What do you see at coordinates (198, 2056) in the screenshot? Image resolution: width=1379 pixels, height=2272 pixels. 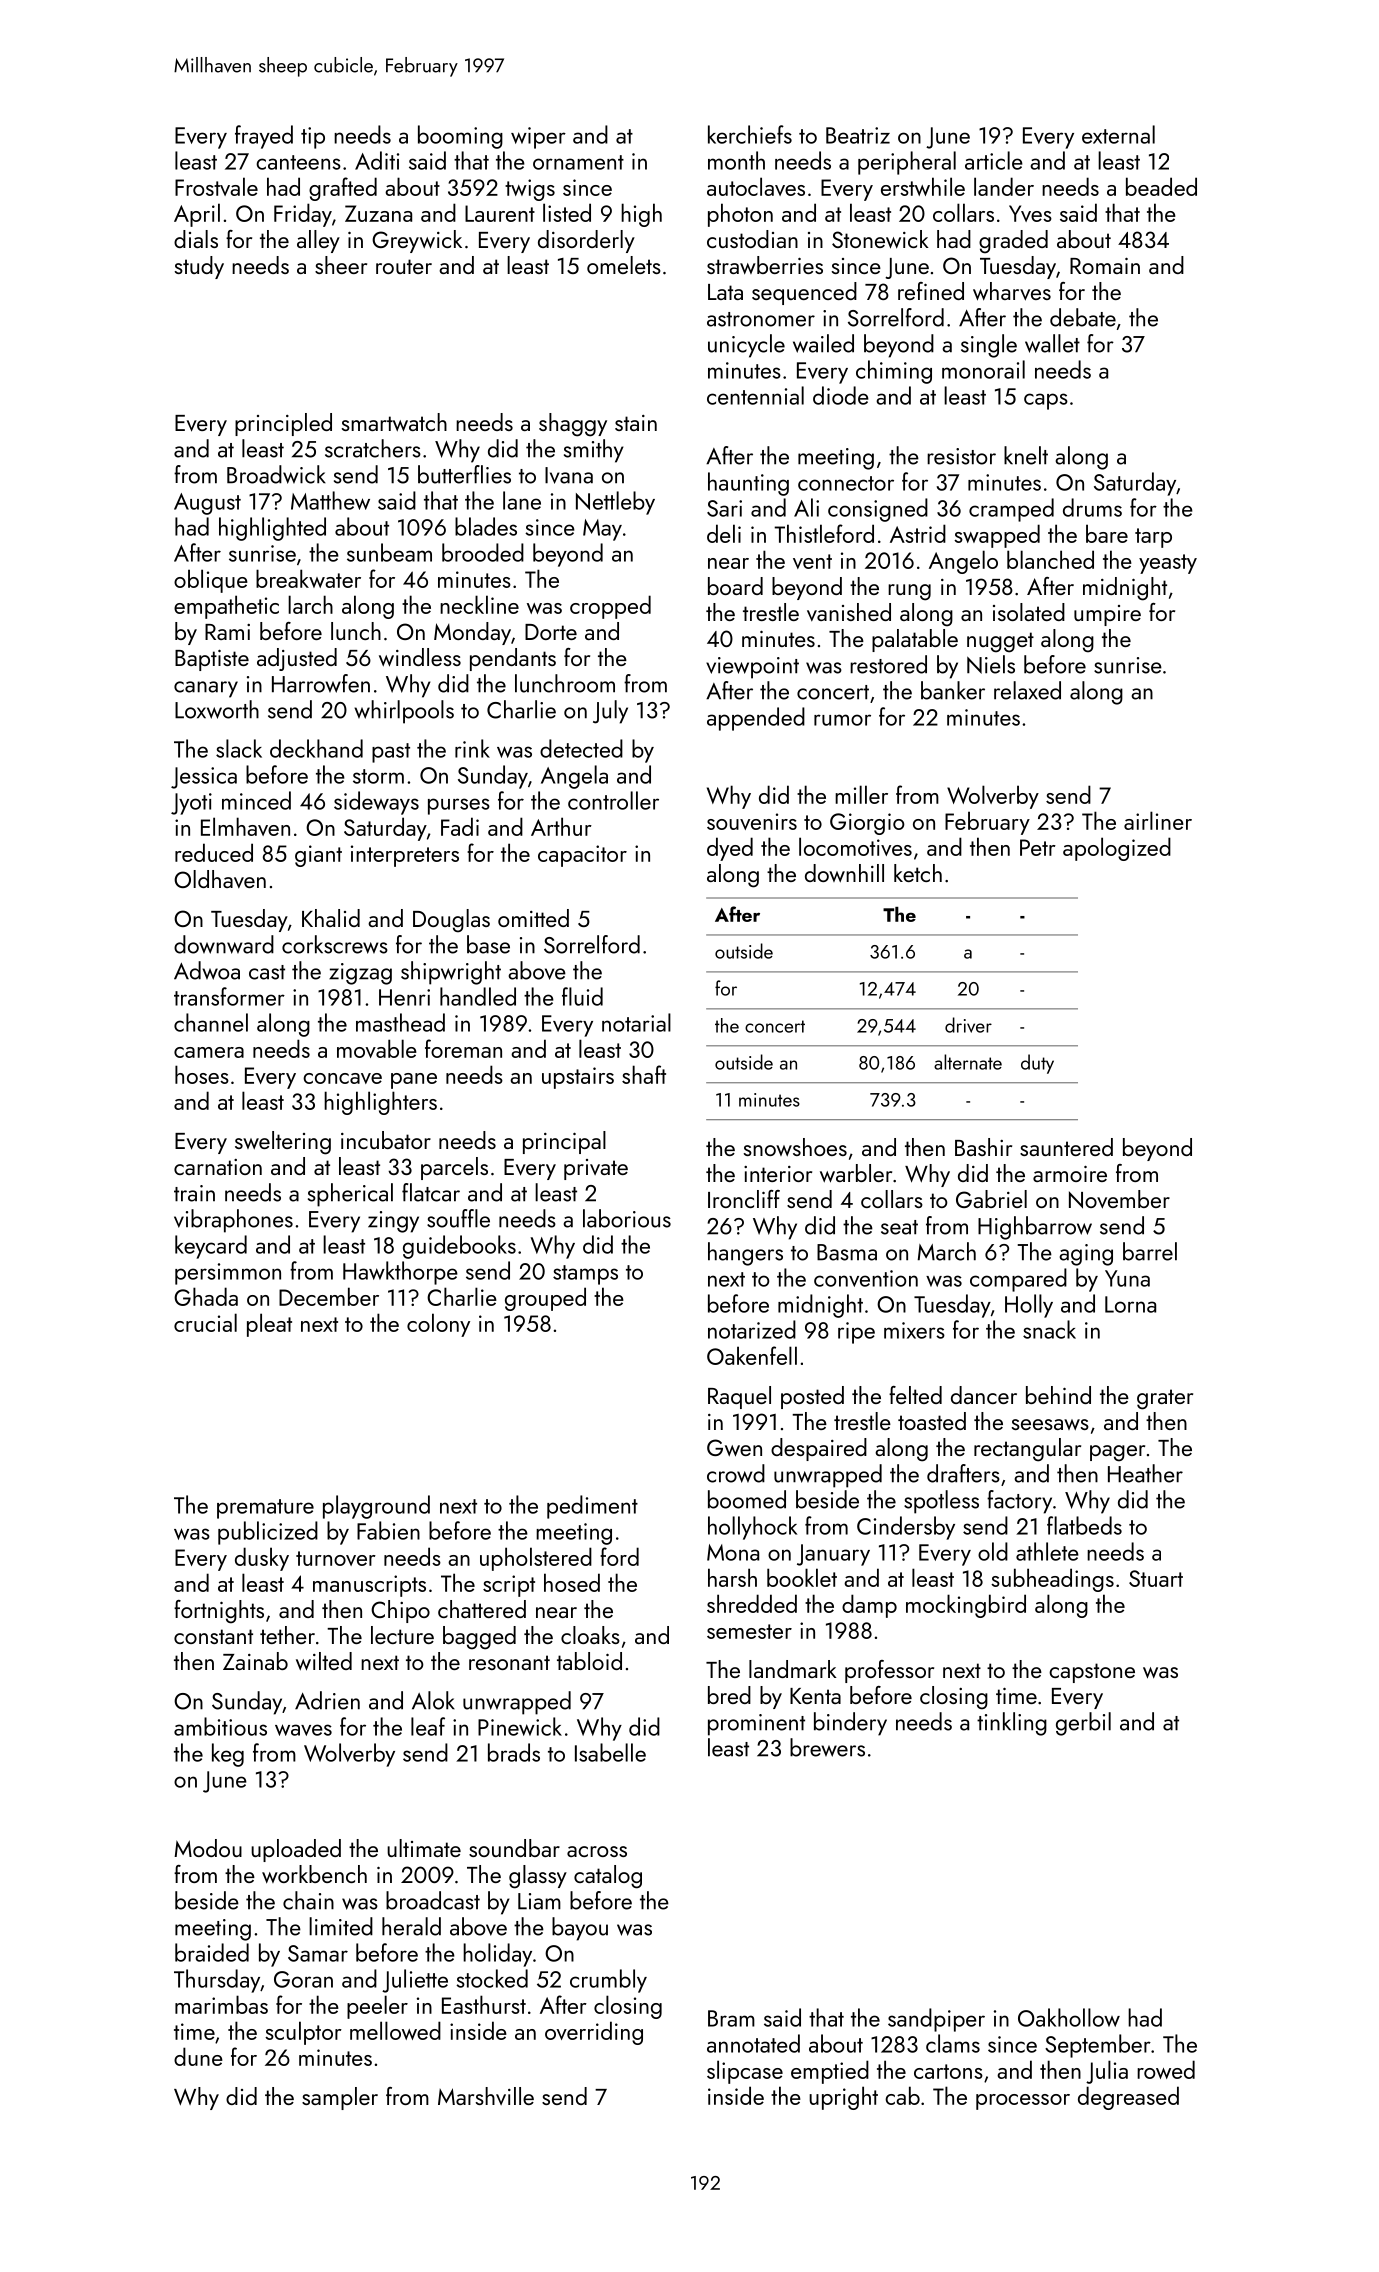 I see `dune` at bounding box center [198, 2056].
